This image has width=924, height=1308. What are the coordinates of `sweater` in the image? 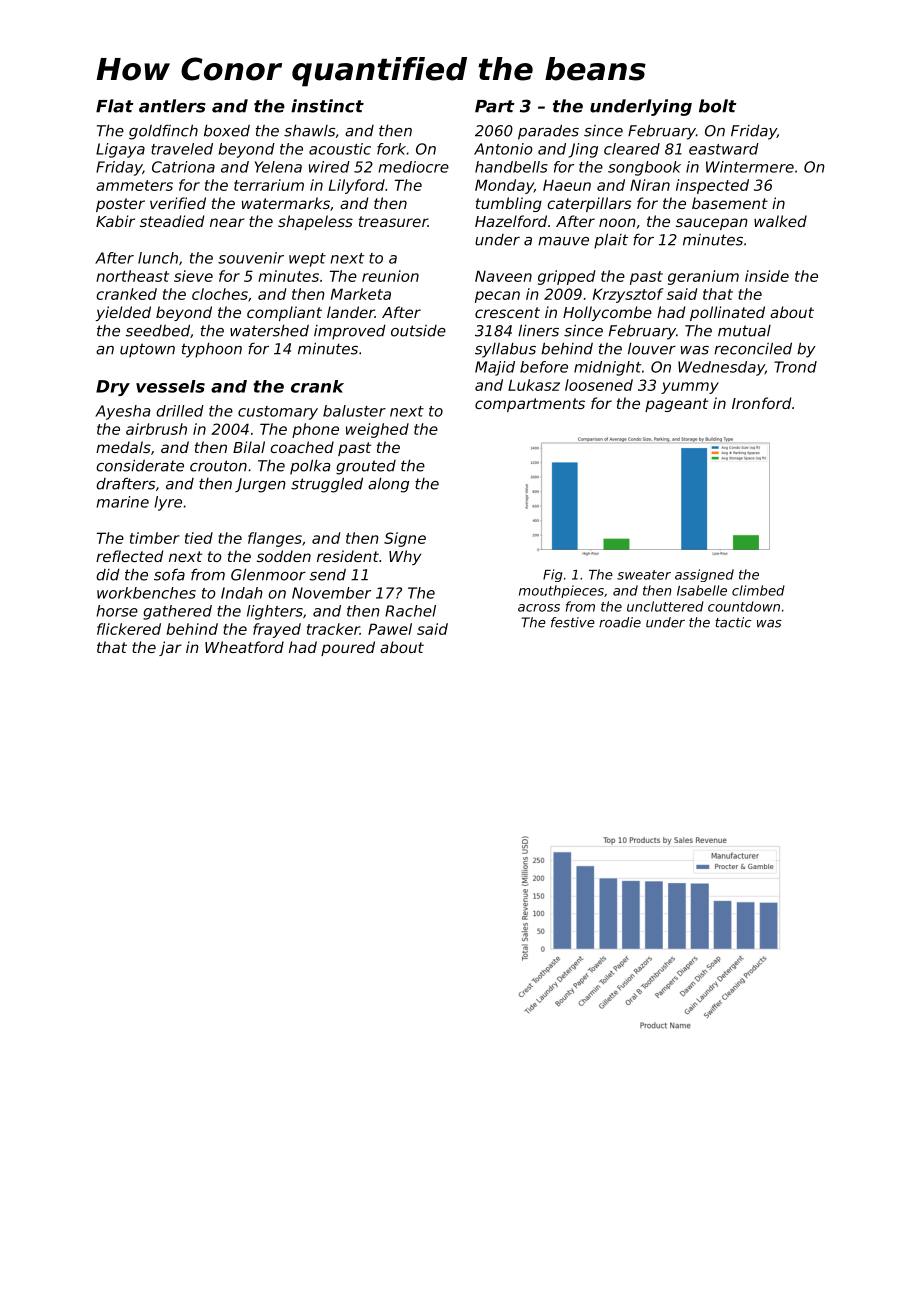 It's located at (644, 575).
